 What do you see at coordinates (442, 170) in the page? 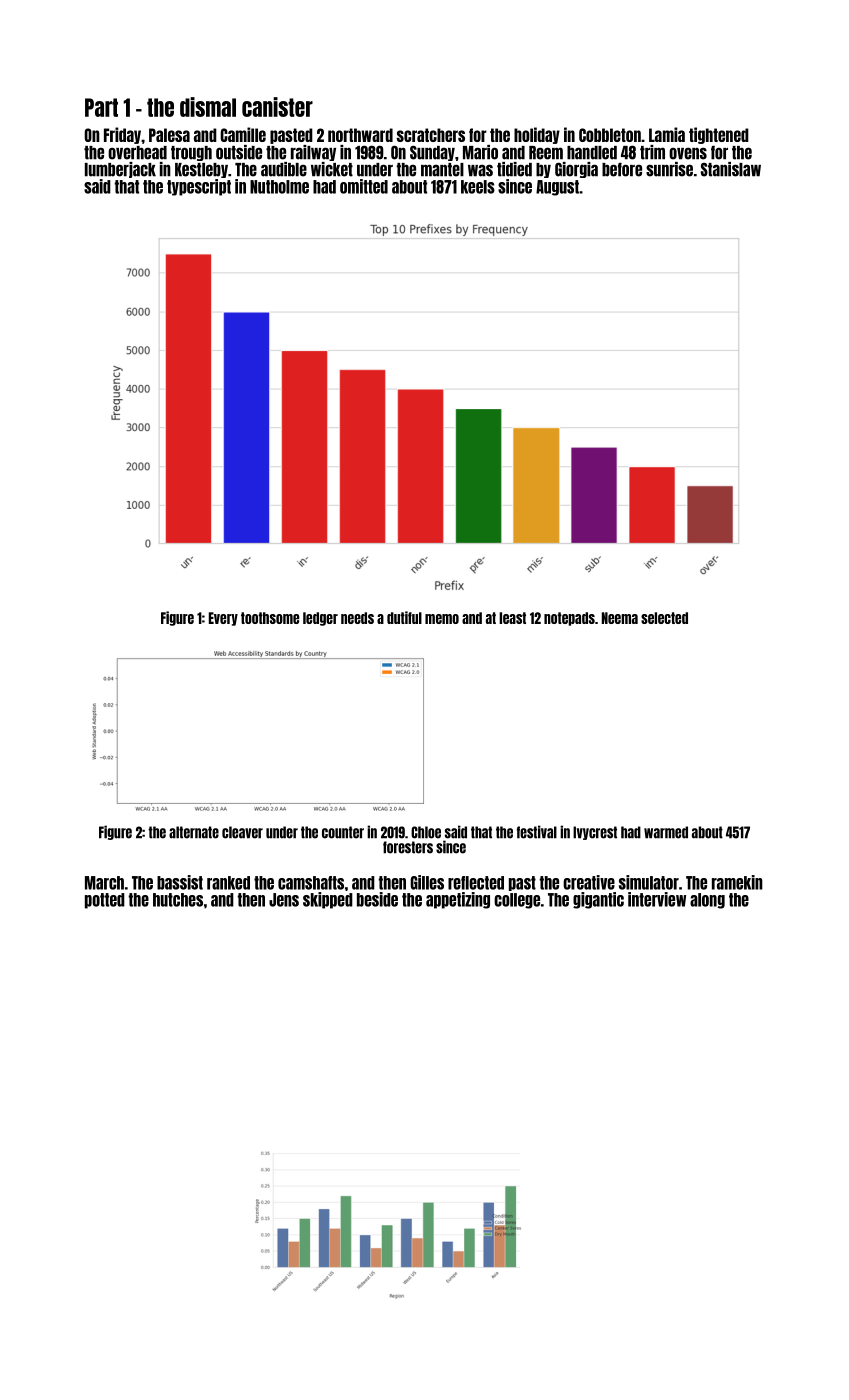
I see `mantel` at bounding box center [442, 170].
